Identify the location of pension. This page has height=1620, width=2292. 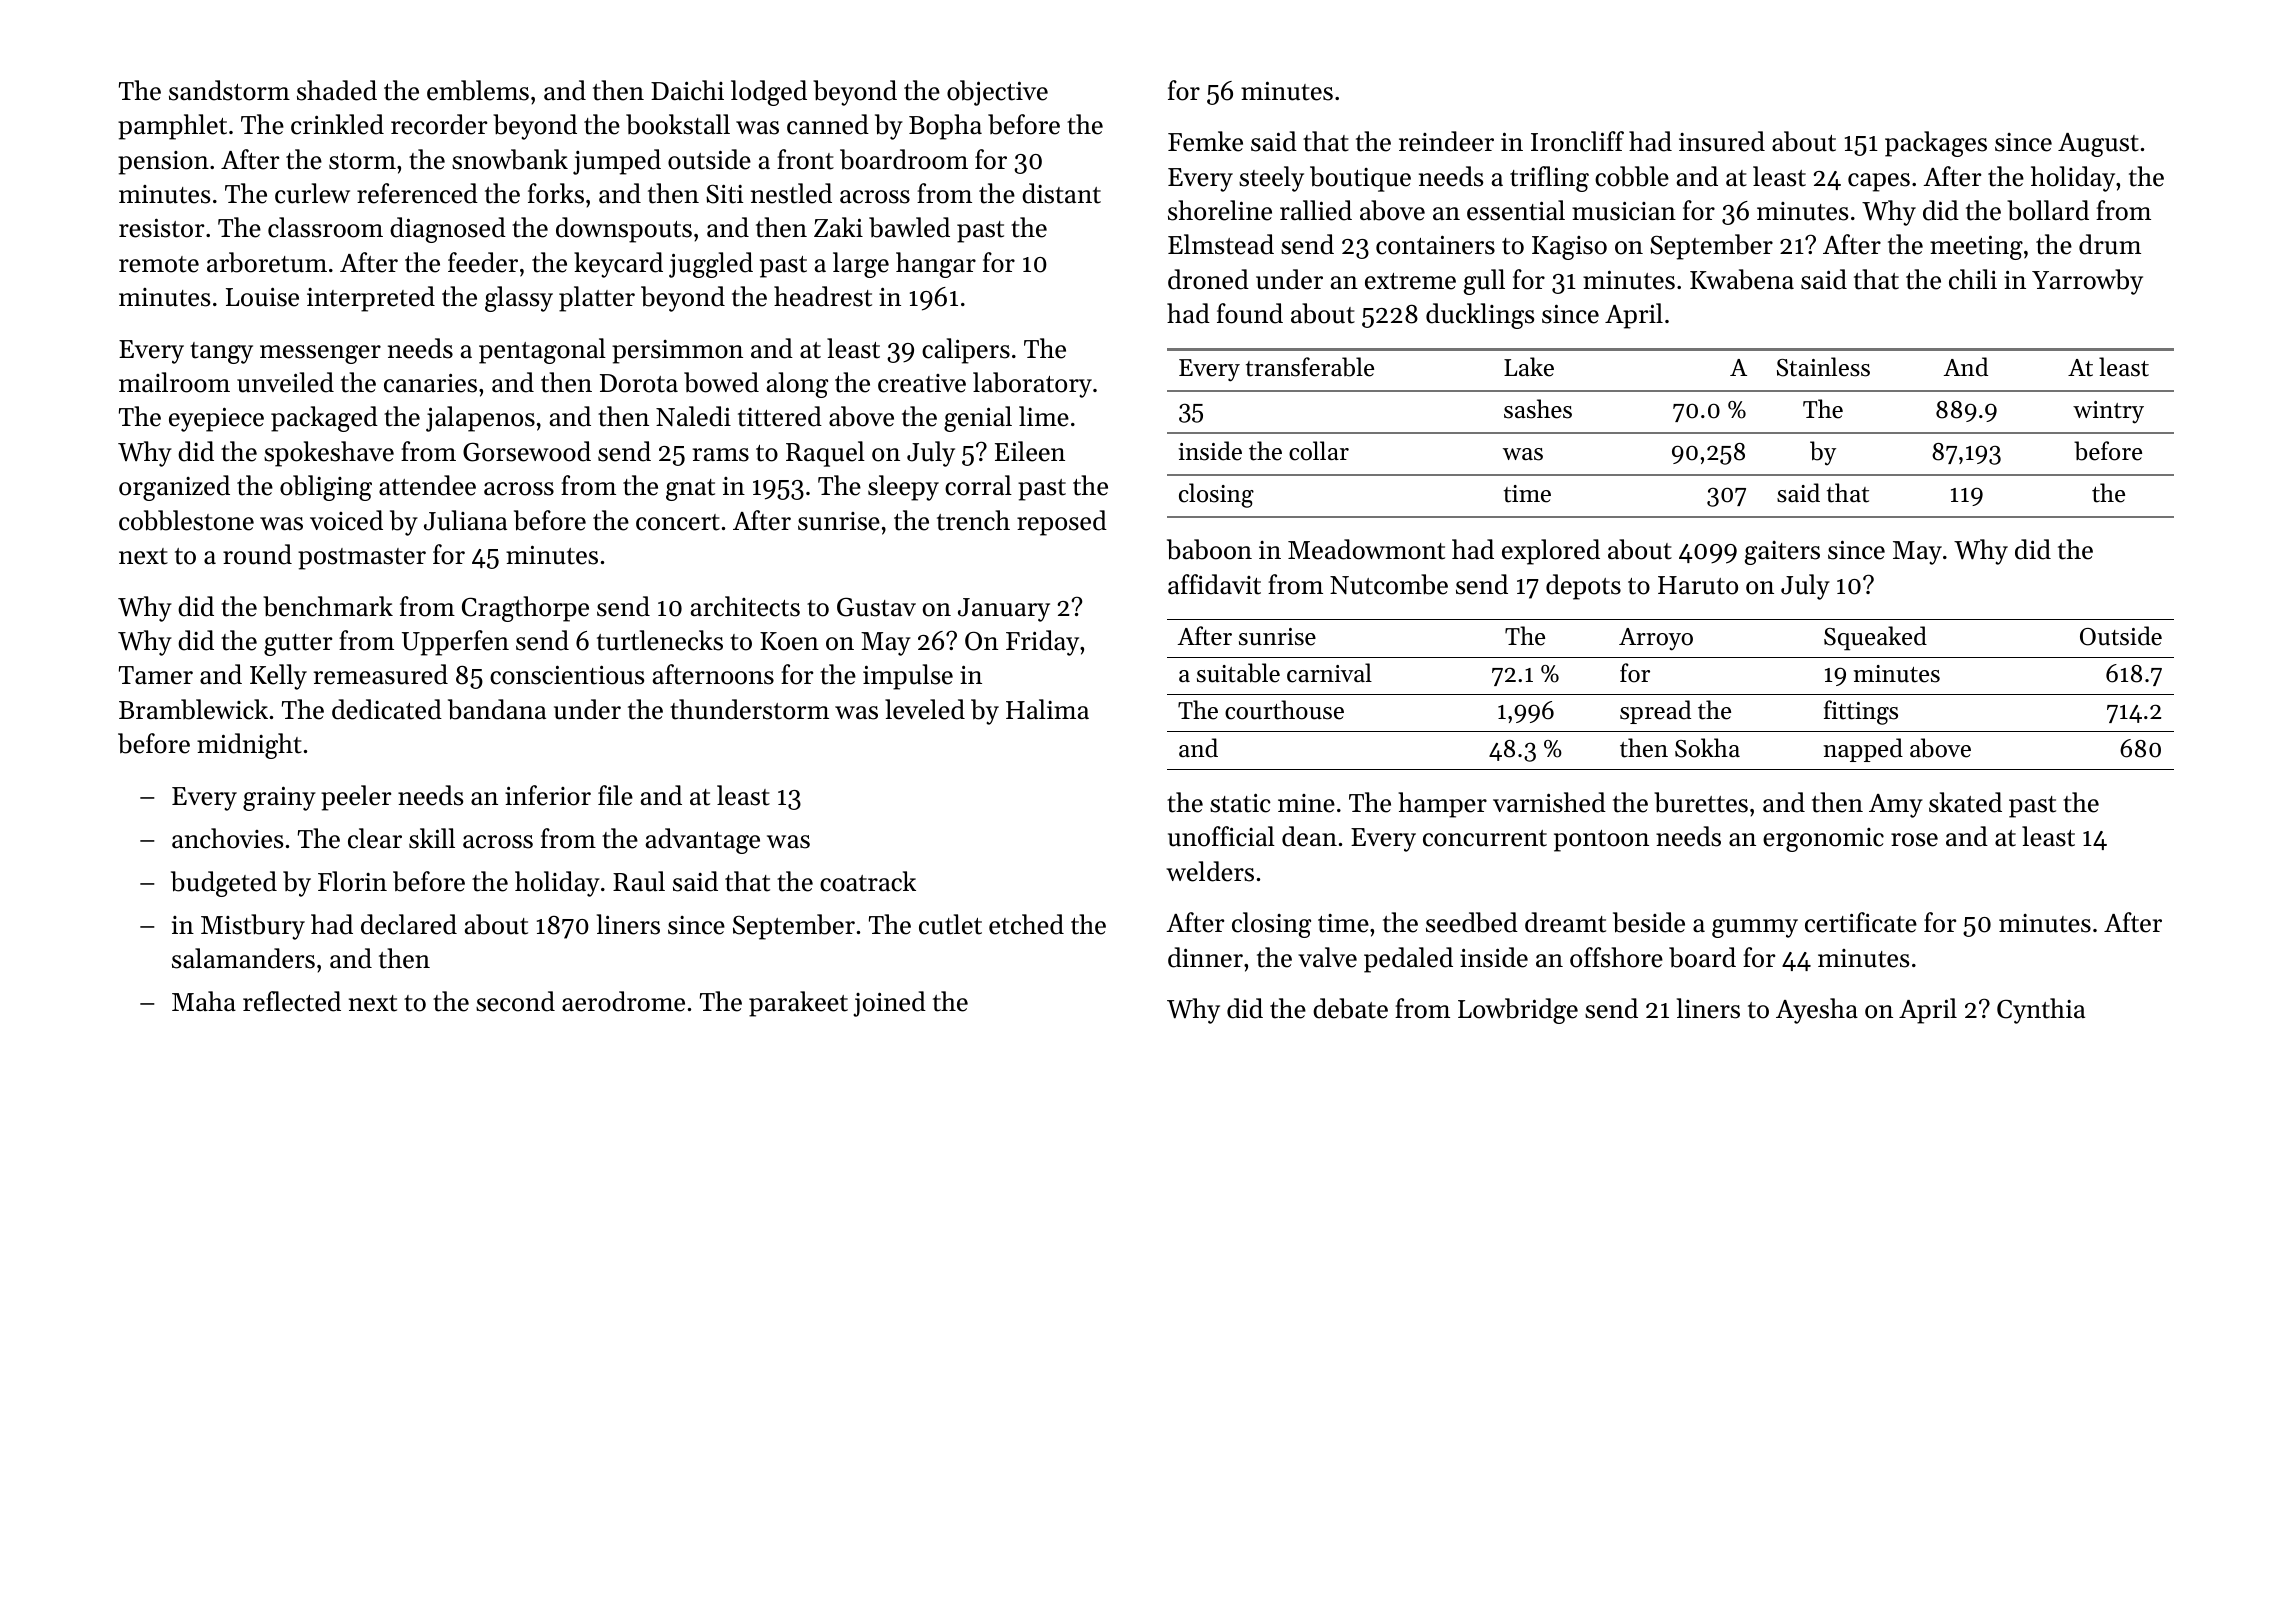
(163, 163).
